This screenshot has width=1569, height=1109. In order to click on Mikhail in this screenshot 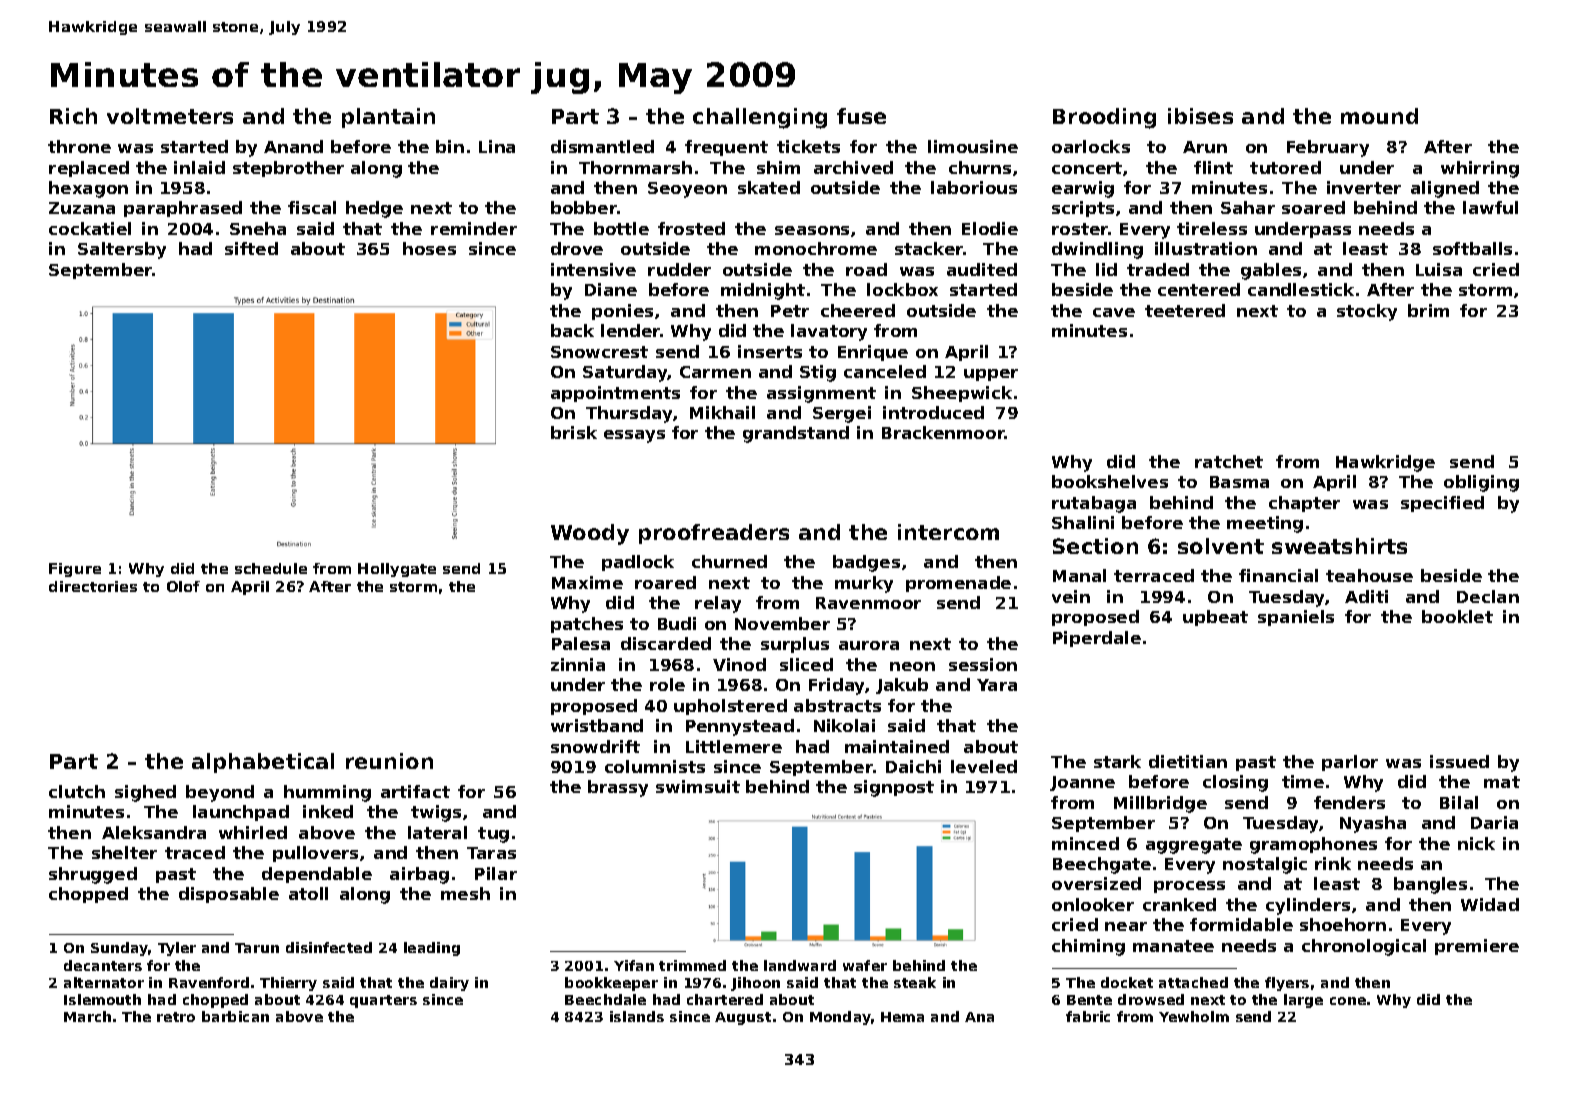, I will do `click(722, 412)`.
